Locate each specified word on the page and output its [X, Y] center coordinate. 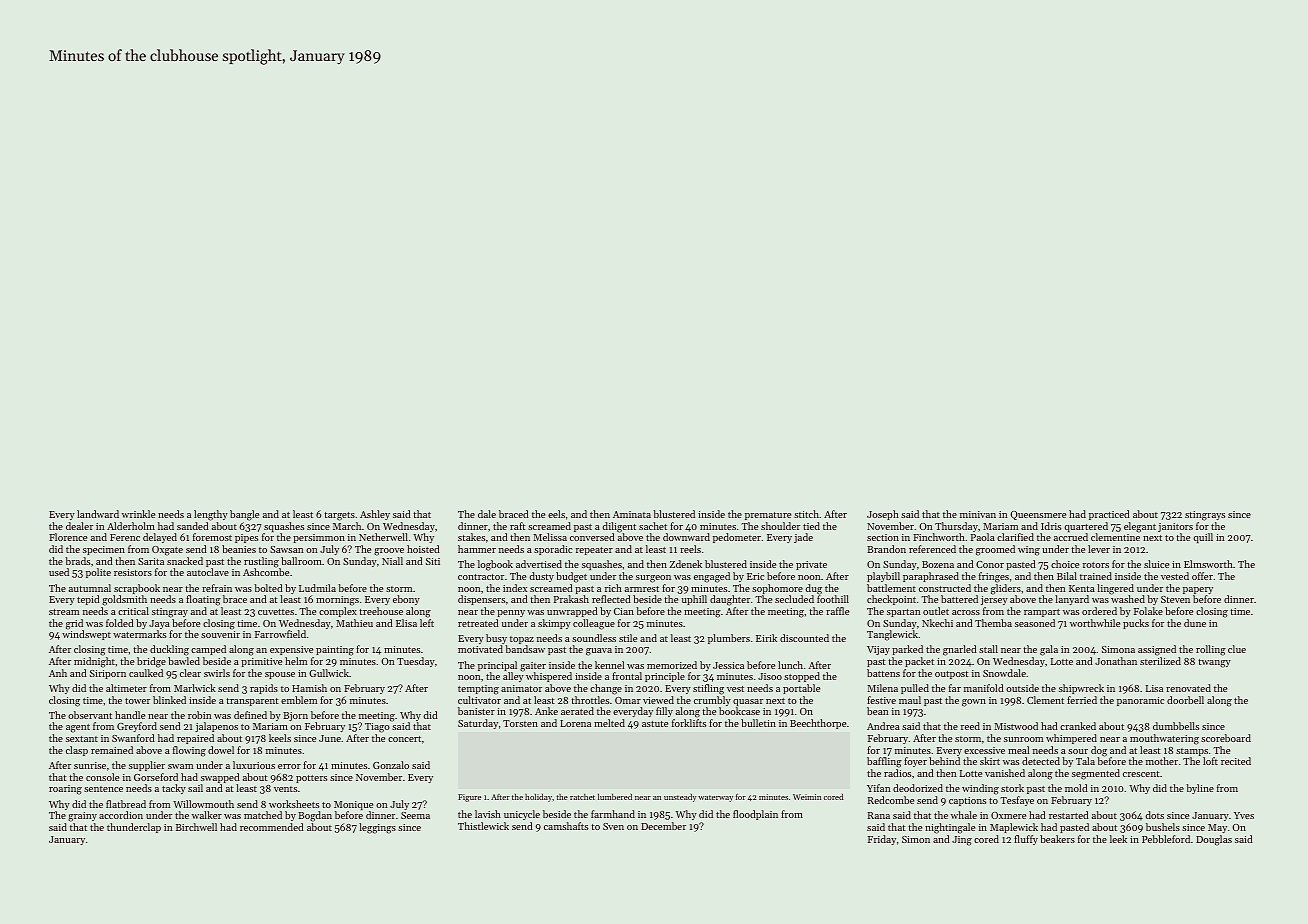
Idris [1051, 526]
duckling [169, 650]
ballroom [301, 561]
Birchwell [196, 827]
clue [1237, 649]
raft [518, 526]
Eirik [766, 638]
